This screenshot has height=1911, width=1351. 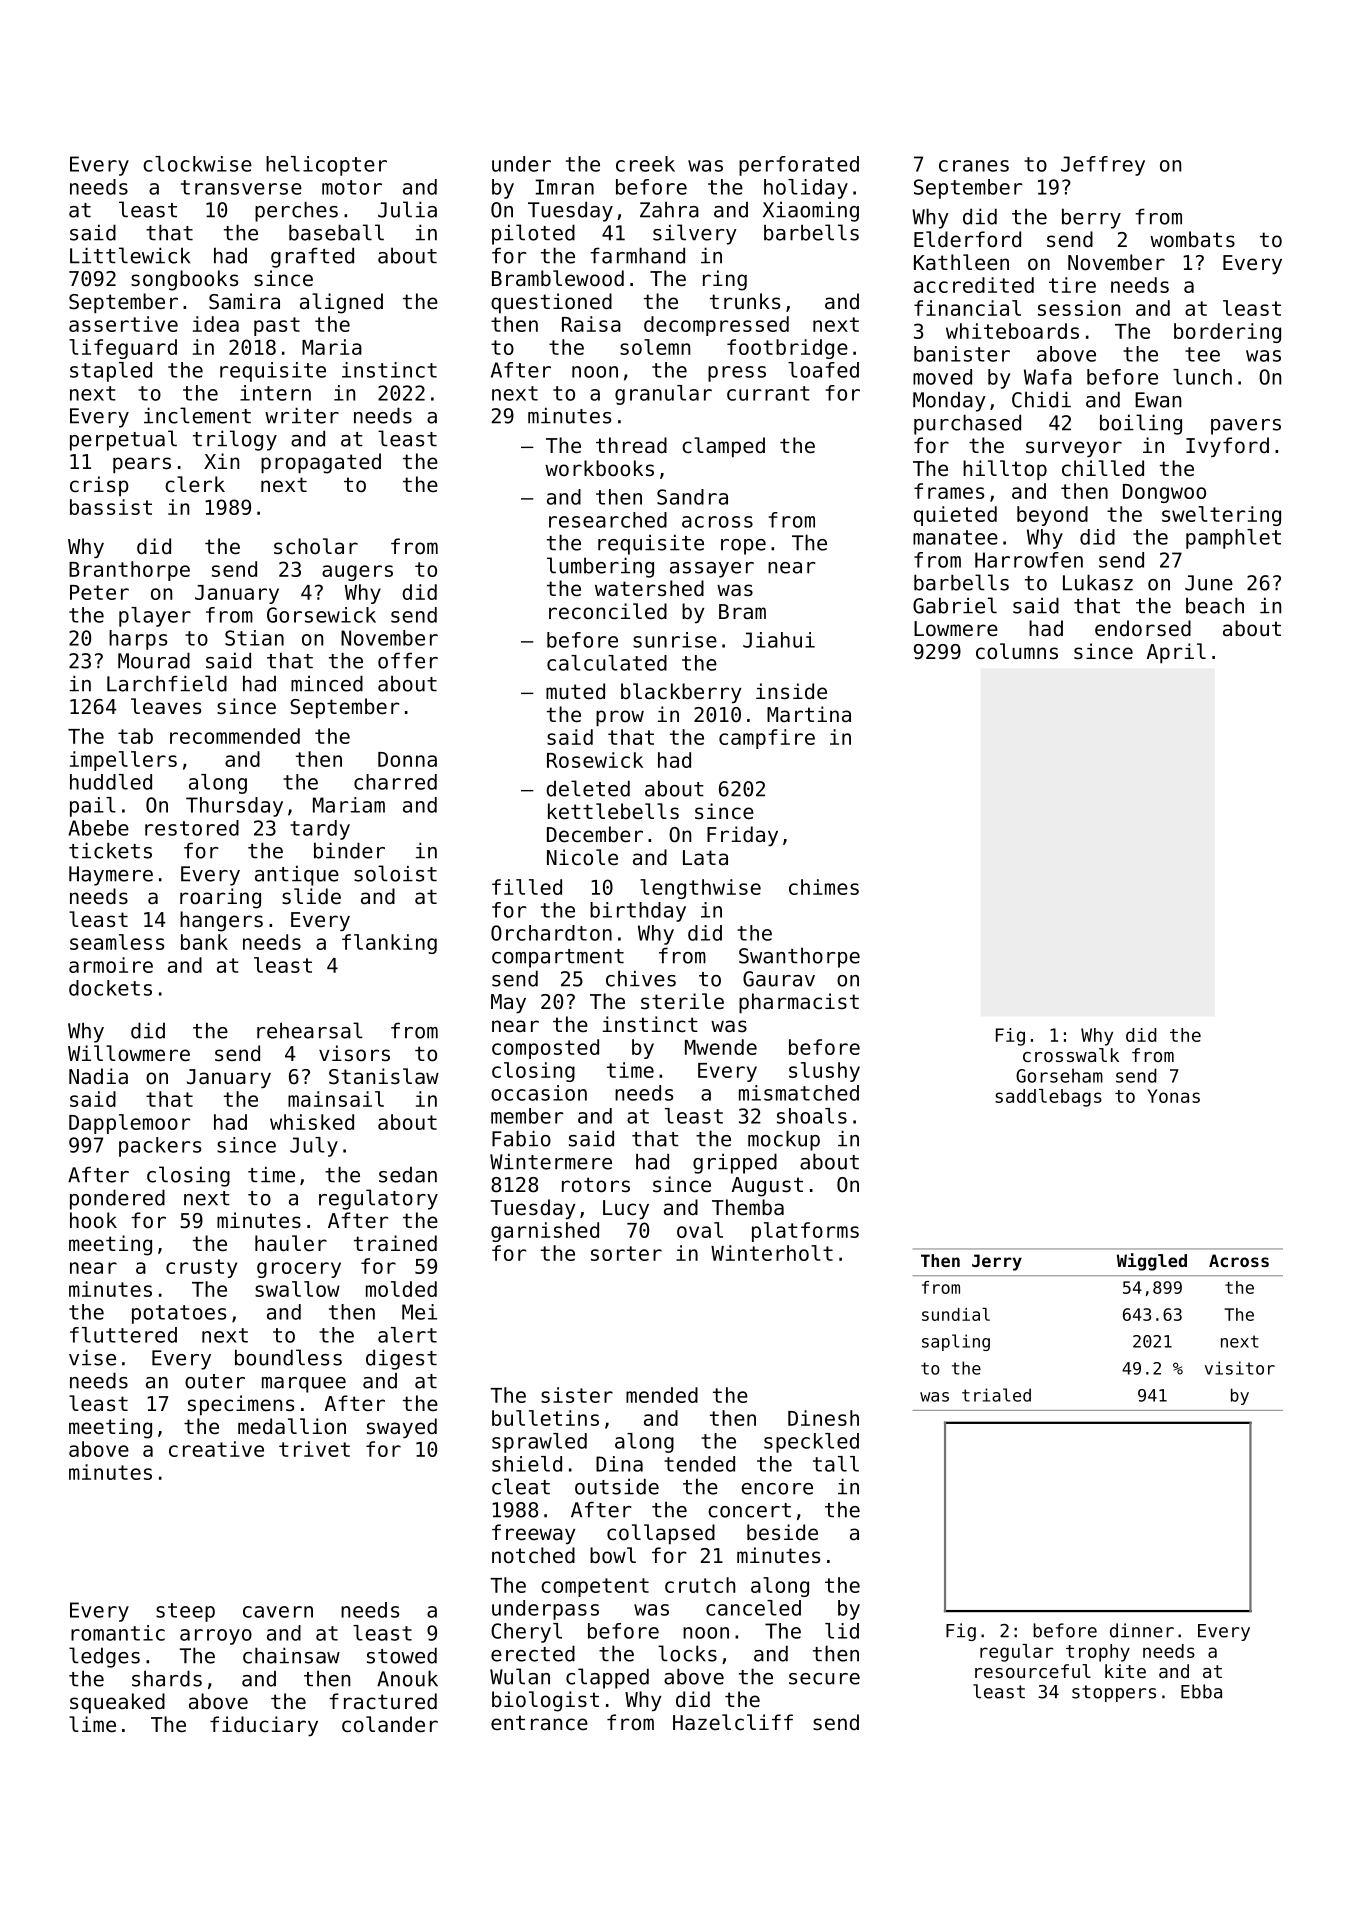 I want to click on Jeffrey, so click(x=1103, y=166).
